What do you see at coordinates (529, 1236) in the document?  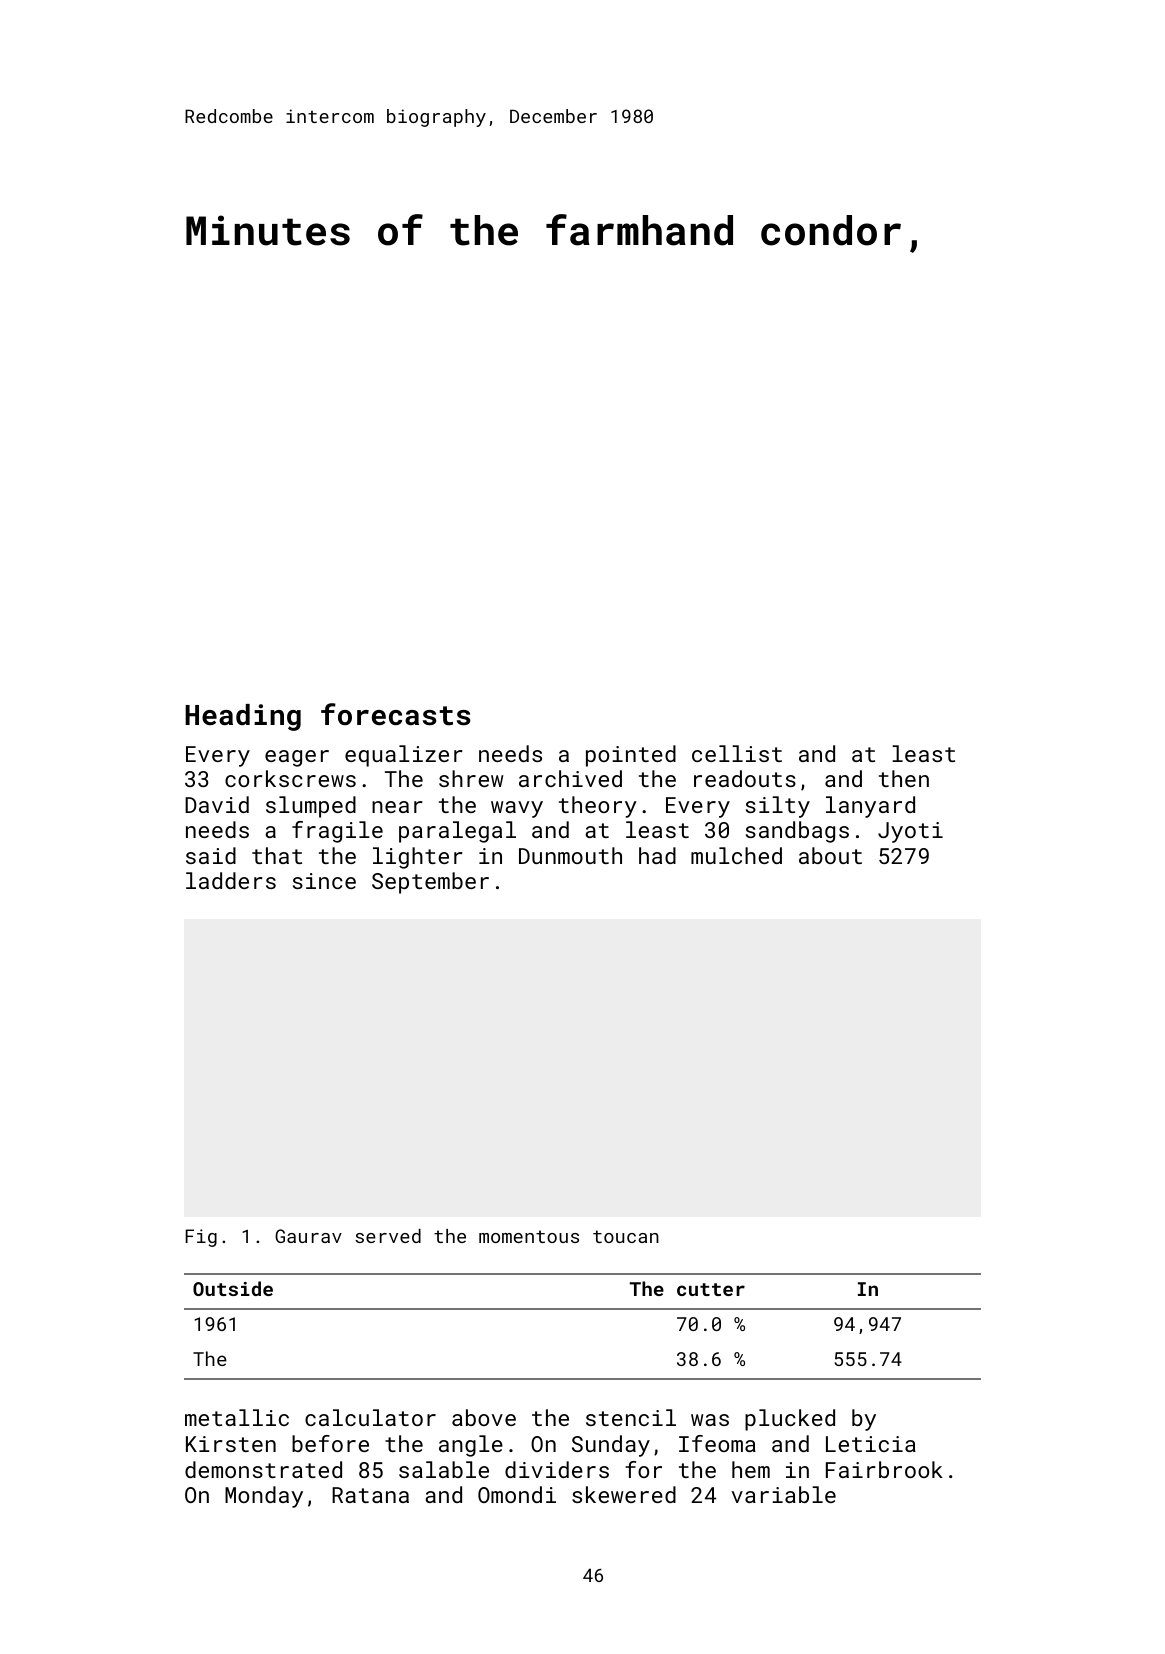 I see `momentous` at bounding box center [529, 1236].
